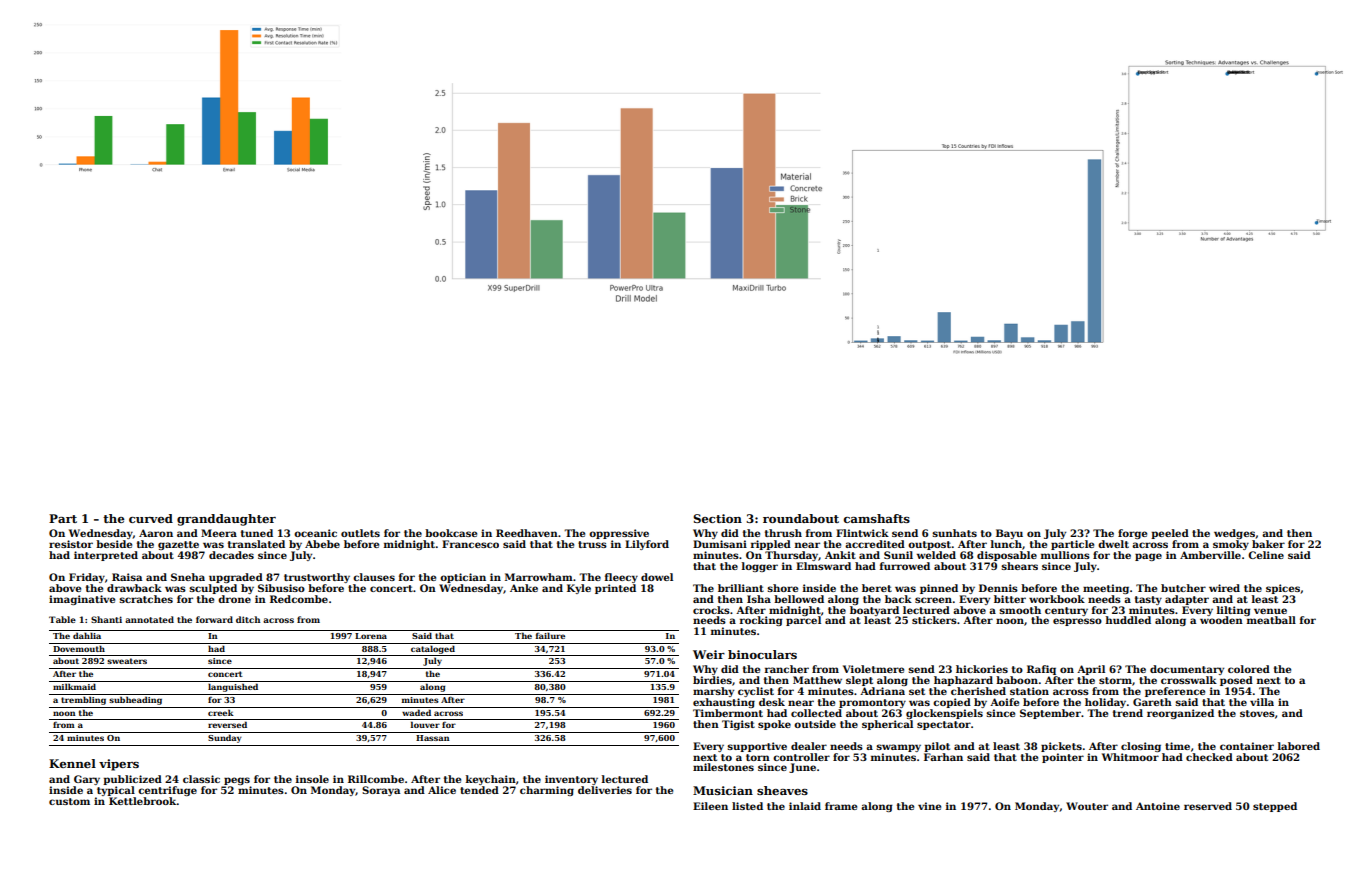  I want to click on documentary, so click(1187, 670).
